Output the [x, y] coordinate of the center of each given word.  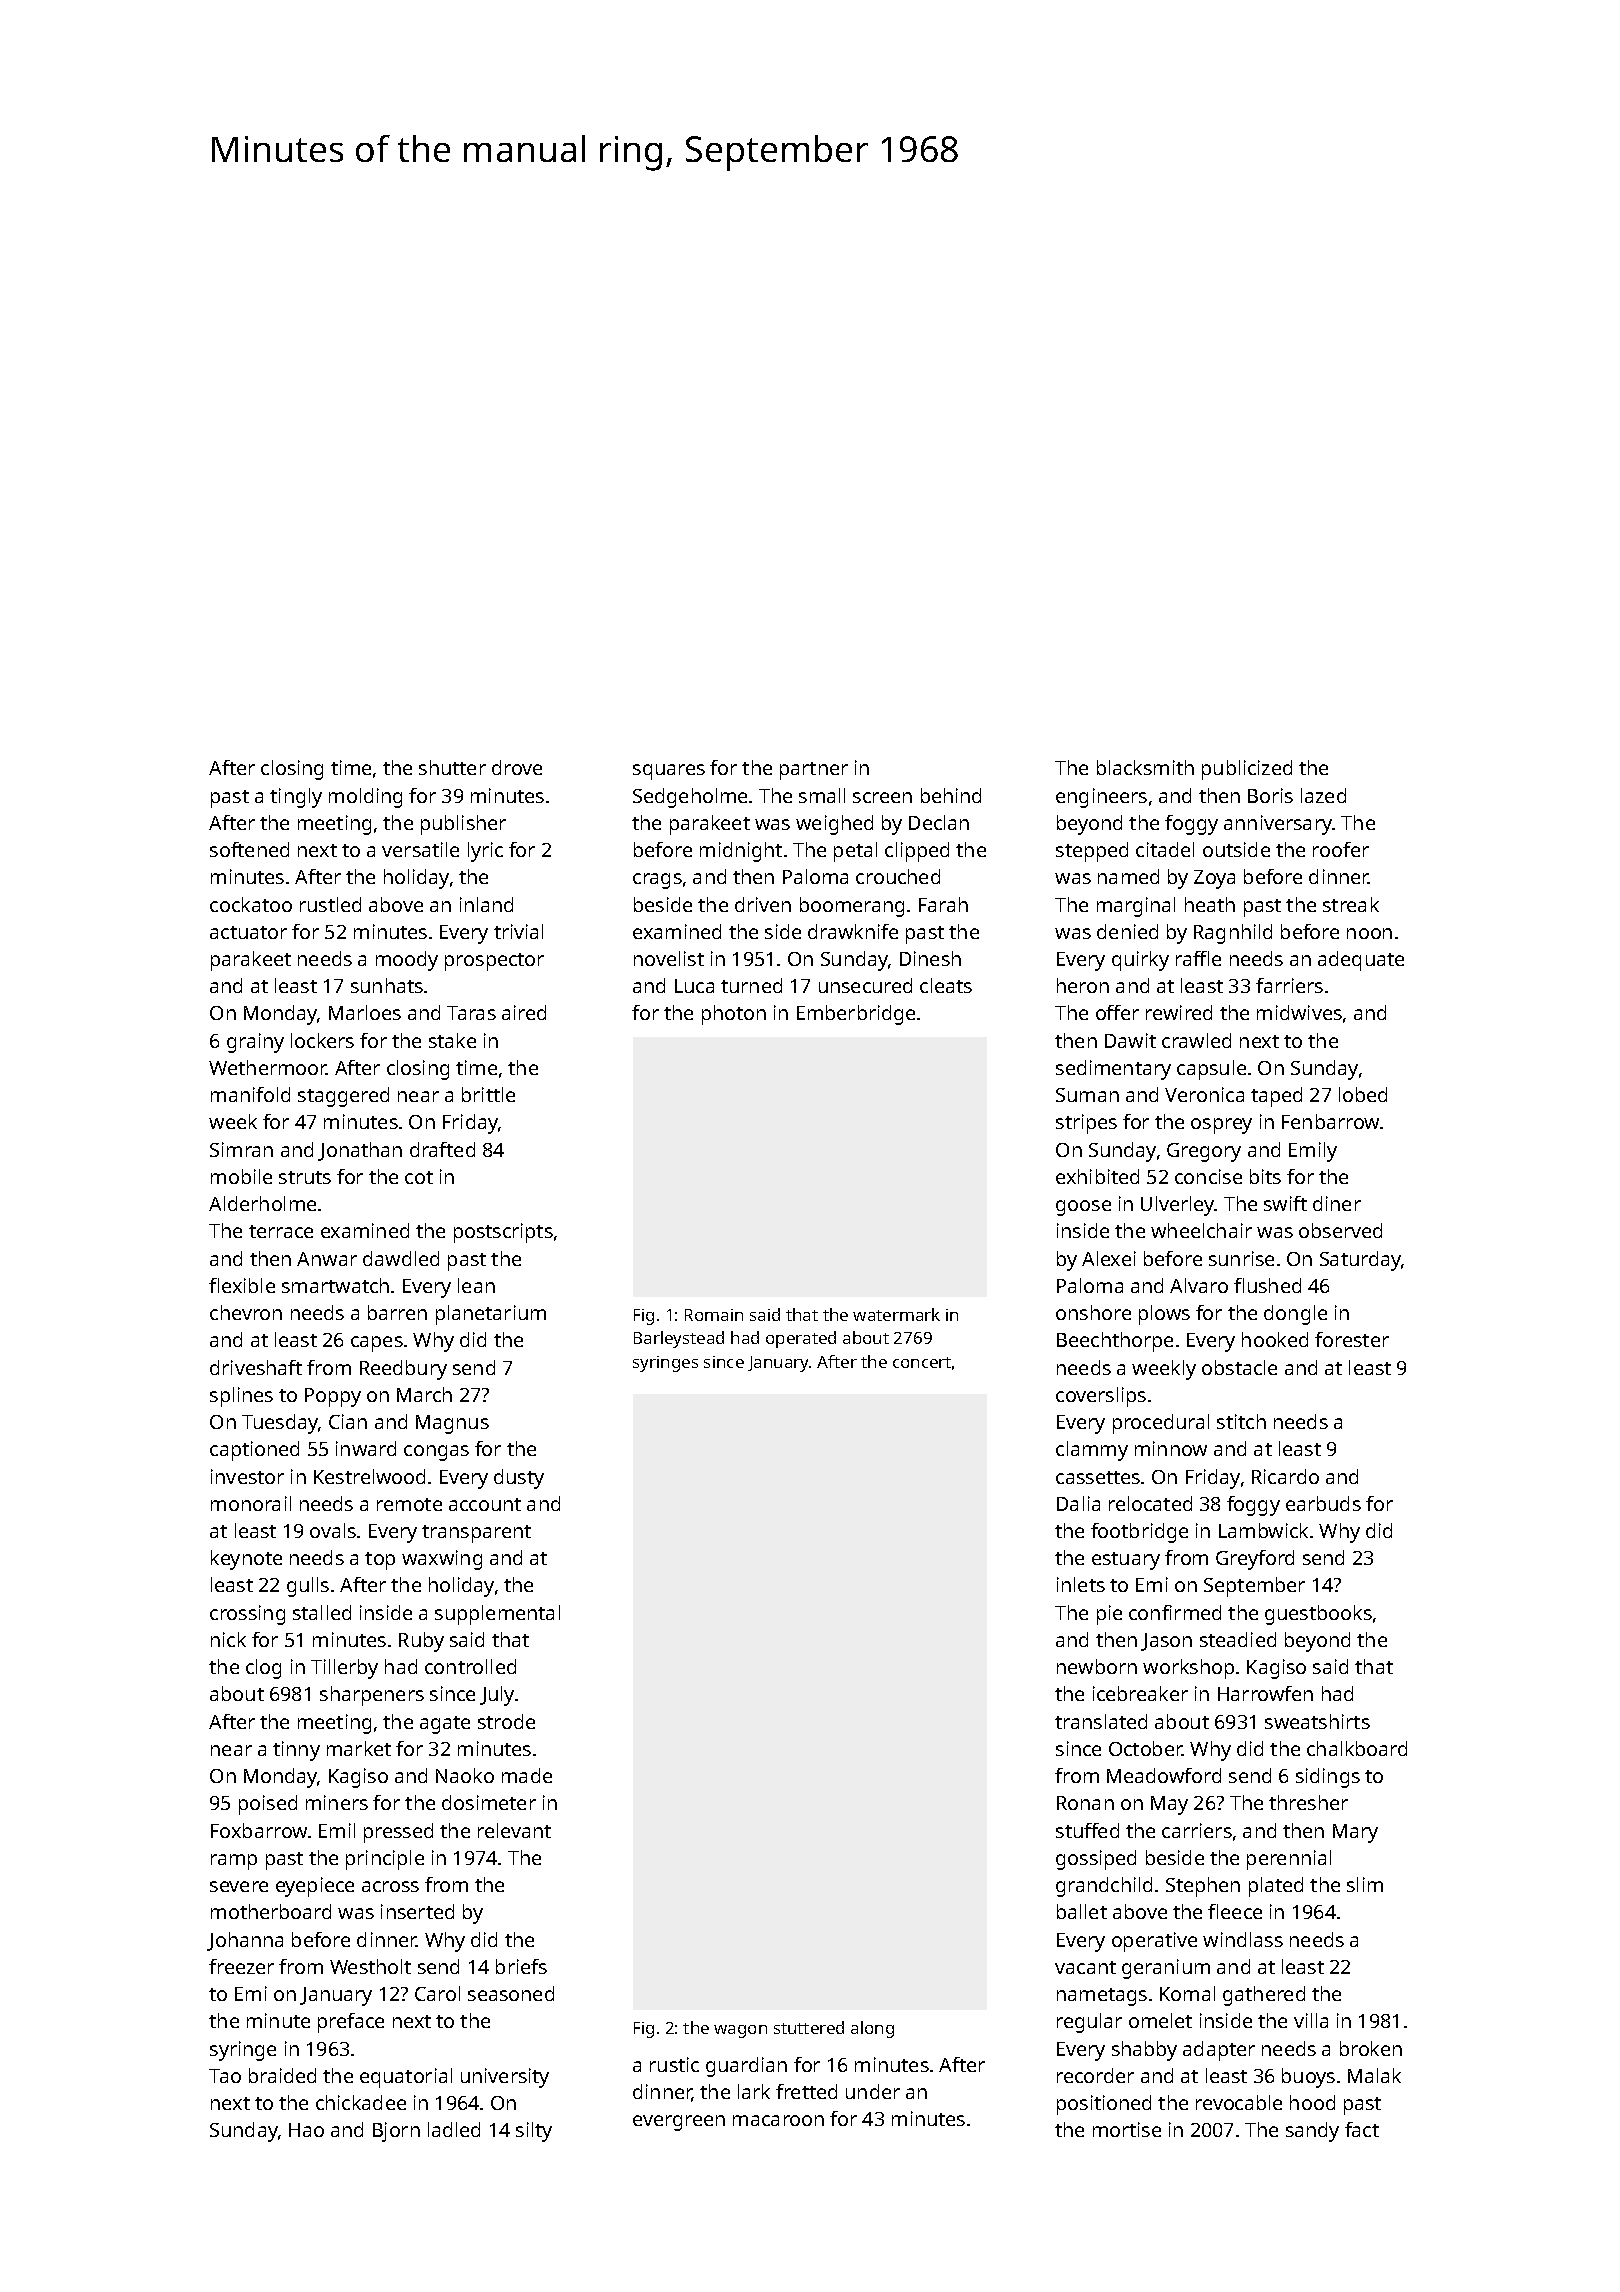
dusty [519, 1479]
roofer [1341, 849]
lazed [1323, 795]
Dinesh [930, 958]
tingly [296, 798]
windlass [1243, 1939]
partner [814, 771]
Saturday [1360, 1261]
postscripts [503, 1233]
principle [385, 1860]
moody [407, 961]
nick [228, 1639]
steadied [1238, 1639]
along [872, 2029]
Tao [225, 2076]
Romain [714, 1315]
